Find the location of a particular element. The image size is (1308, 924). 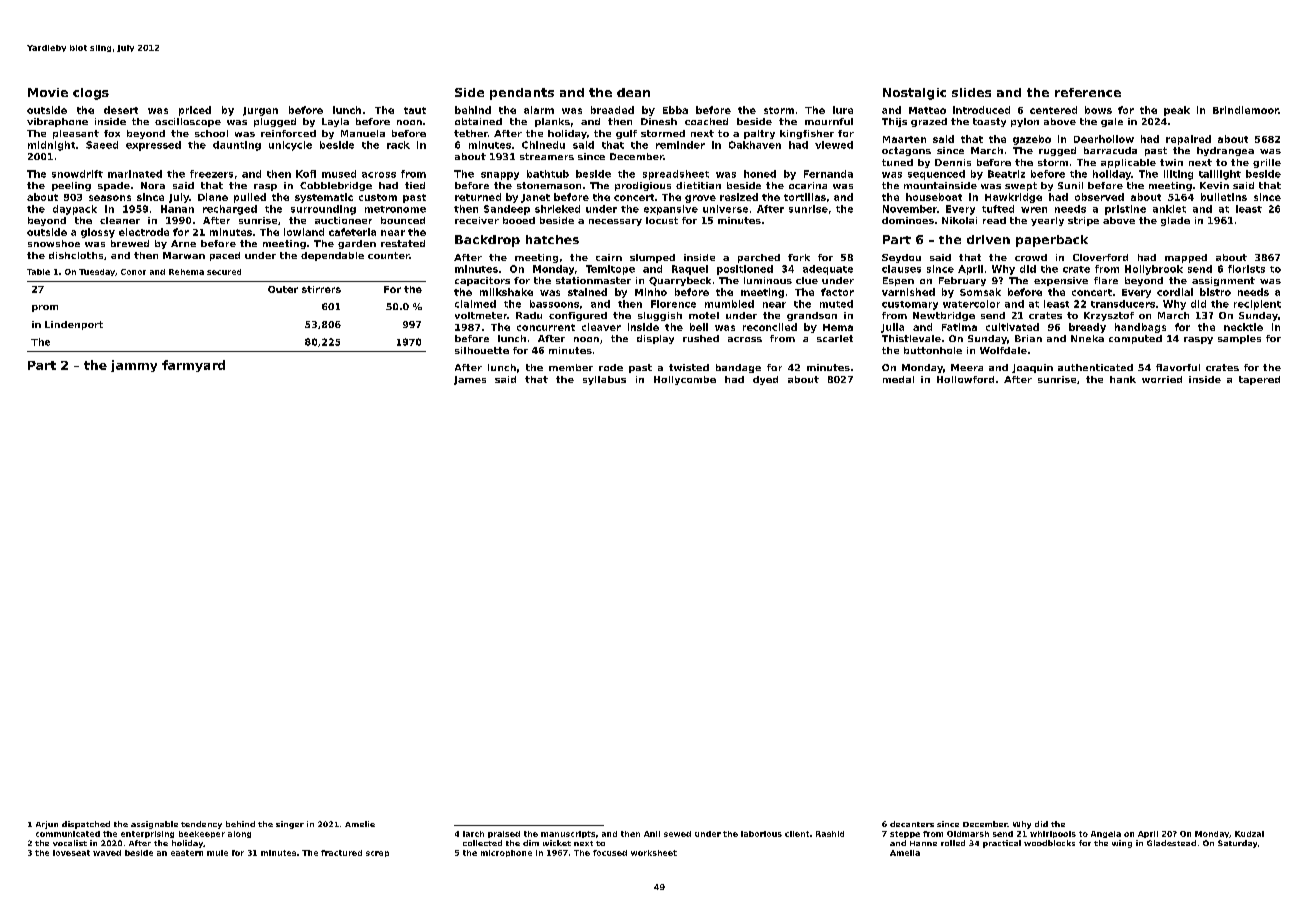

muted is located at coordinates (836, 304).
